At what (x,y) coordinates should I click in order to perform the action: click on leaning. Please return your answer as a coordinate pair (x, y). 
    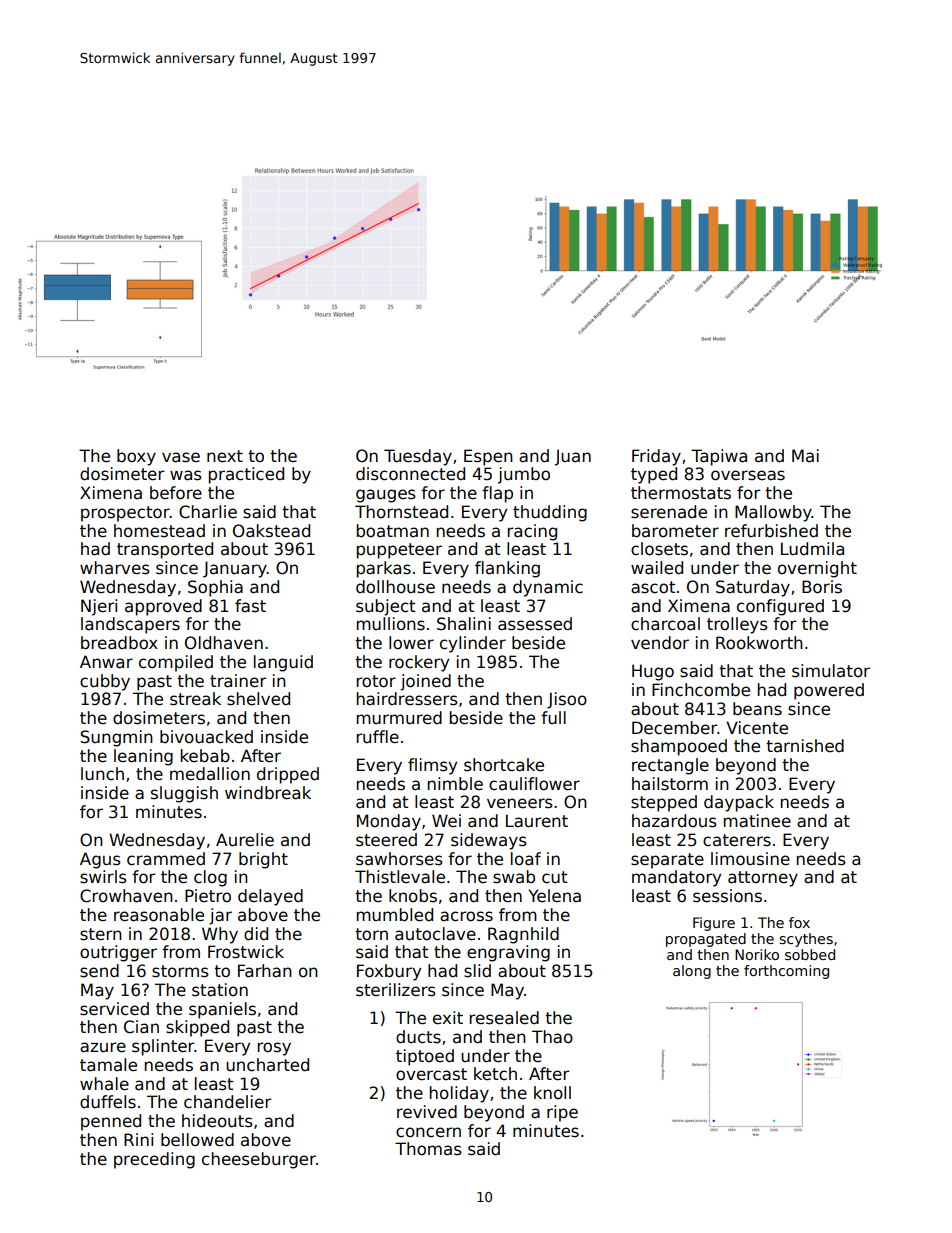
    Looking at the image, I should click on (143, 757).
